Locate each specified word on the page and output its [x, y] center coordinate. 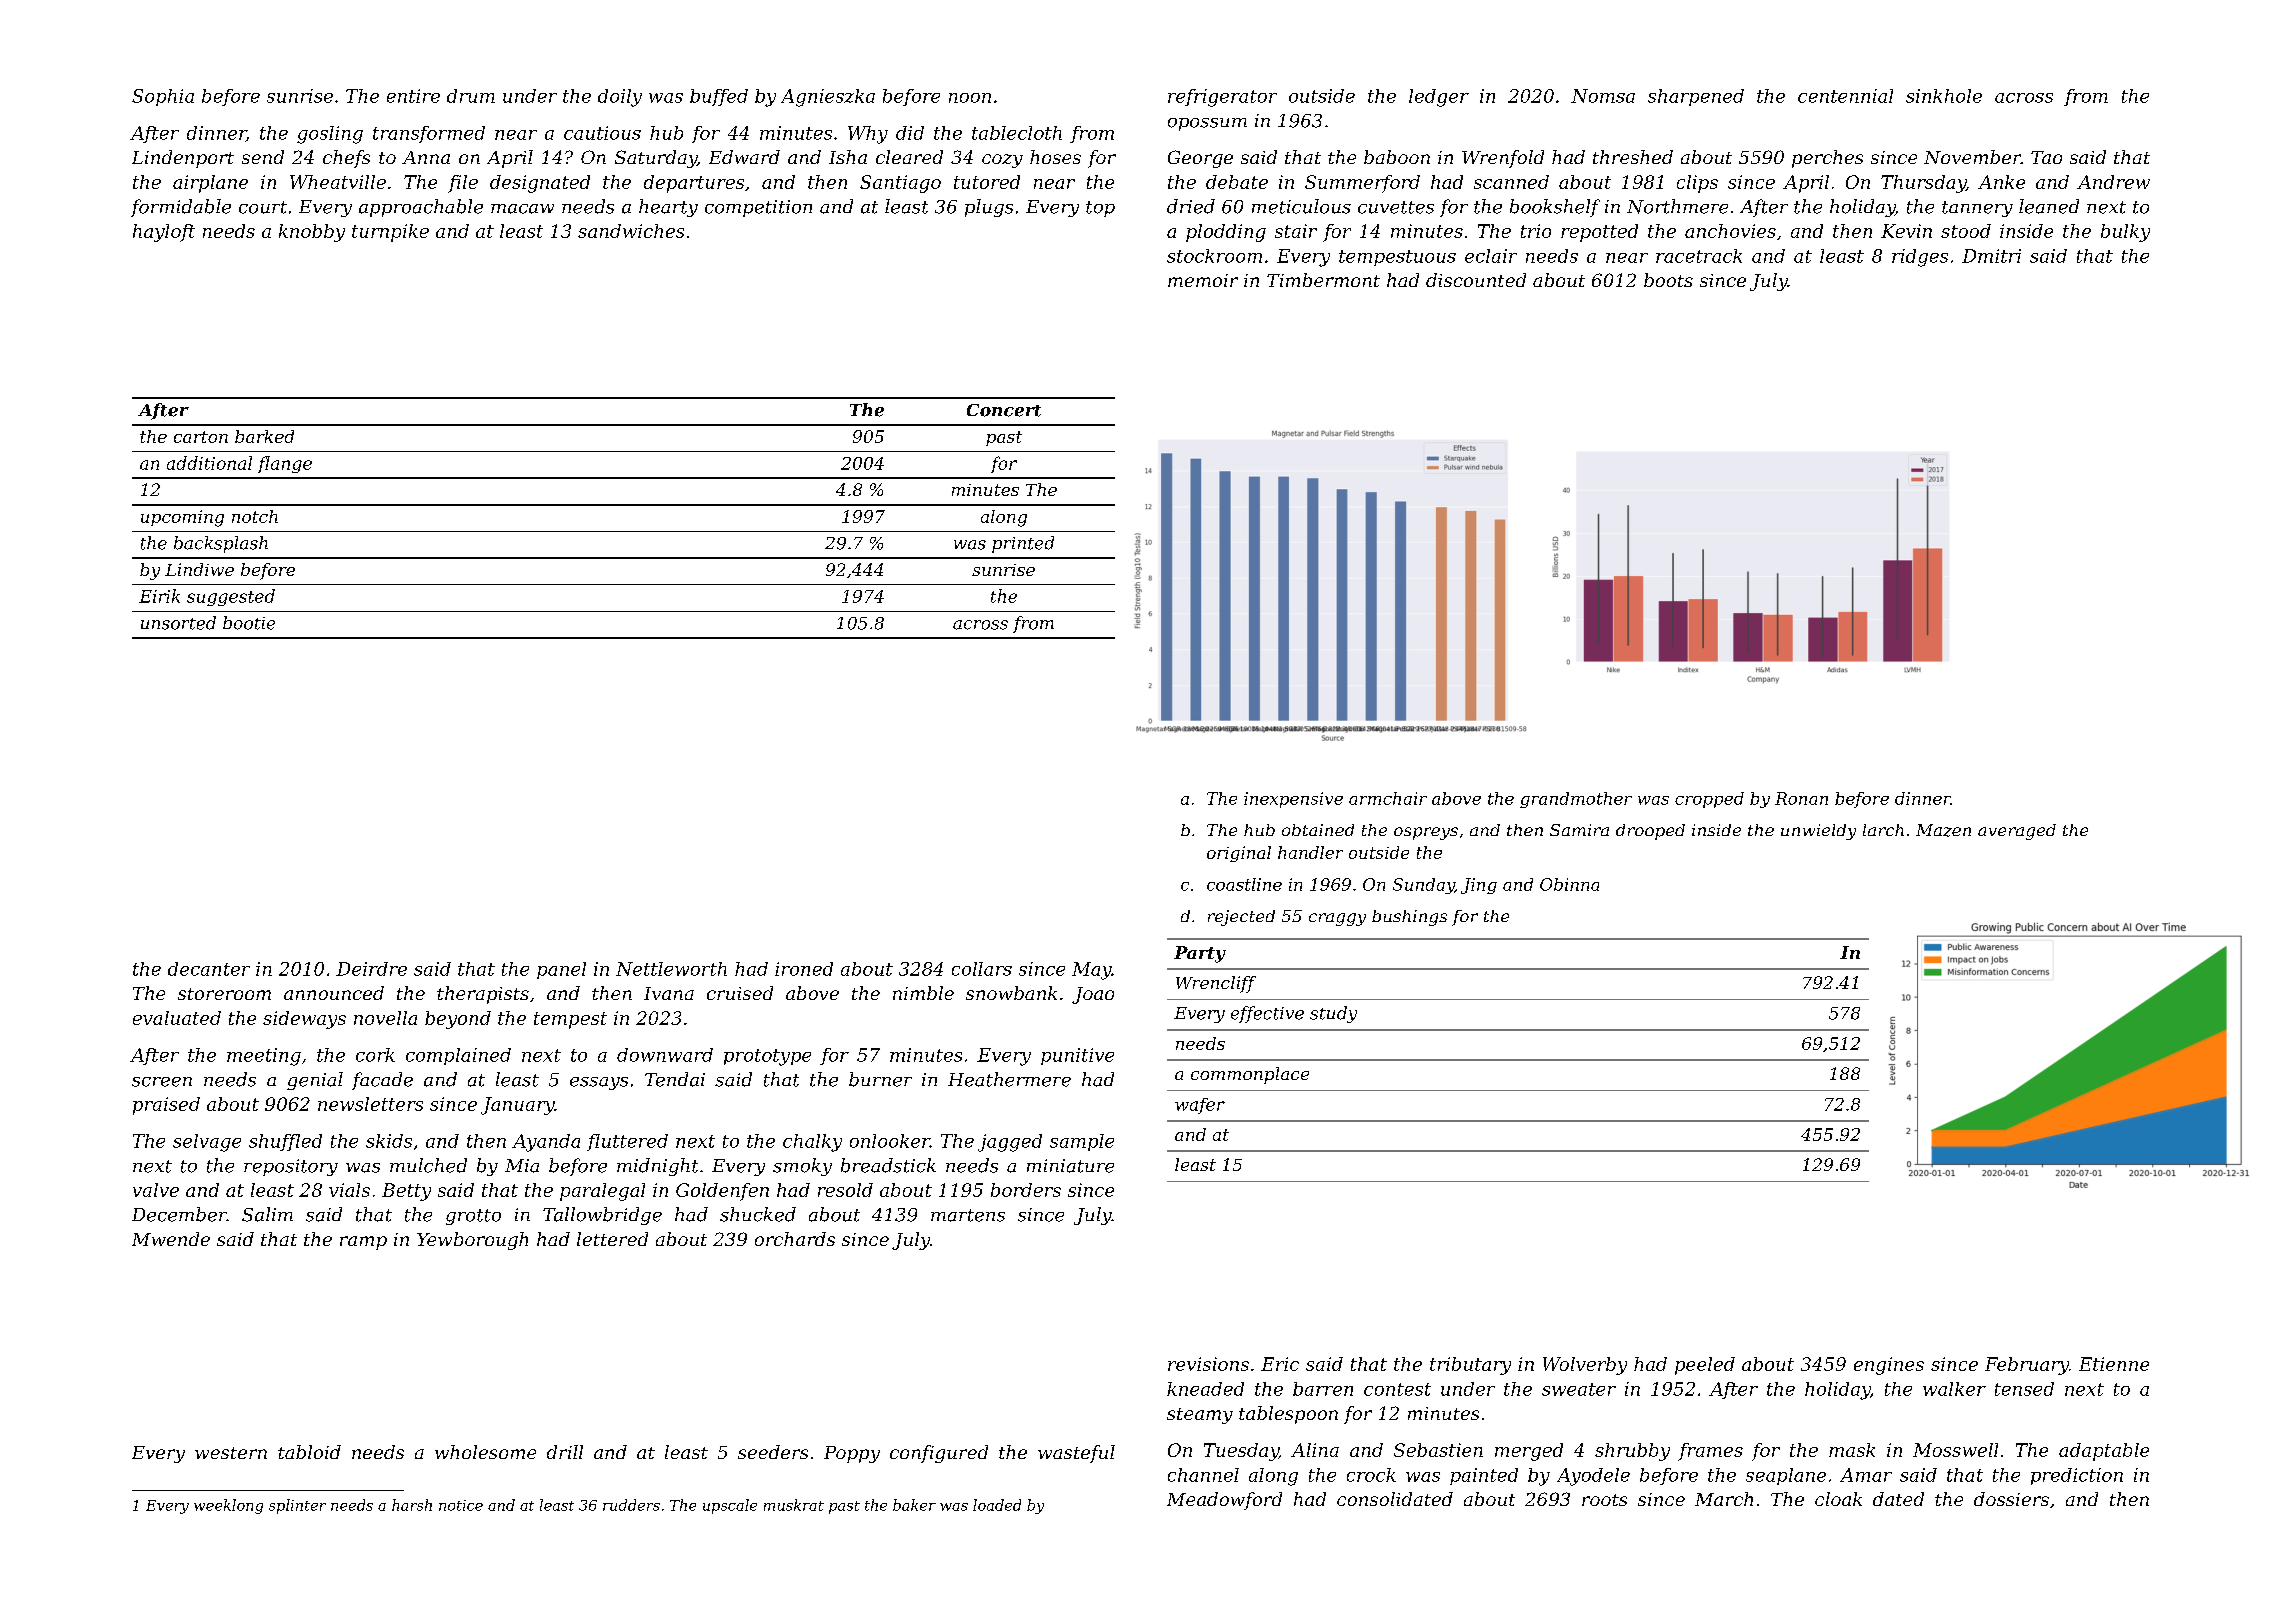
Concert [1004, 410]
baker [914, 1505]
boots [1668, 280]
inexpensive [1293, 800]
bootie [249, 623]
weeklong [228, 1506]
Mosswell [1955, 1450]
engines [1889, 1366]
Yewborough [472, 1241]
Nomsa [1603, 96]
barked [264, 436]
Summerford [1362, 184]
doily [620, 98]
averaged [2017, 832]
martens [968, 1215]
